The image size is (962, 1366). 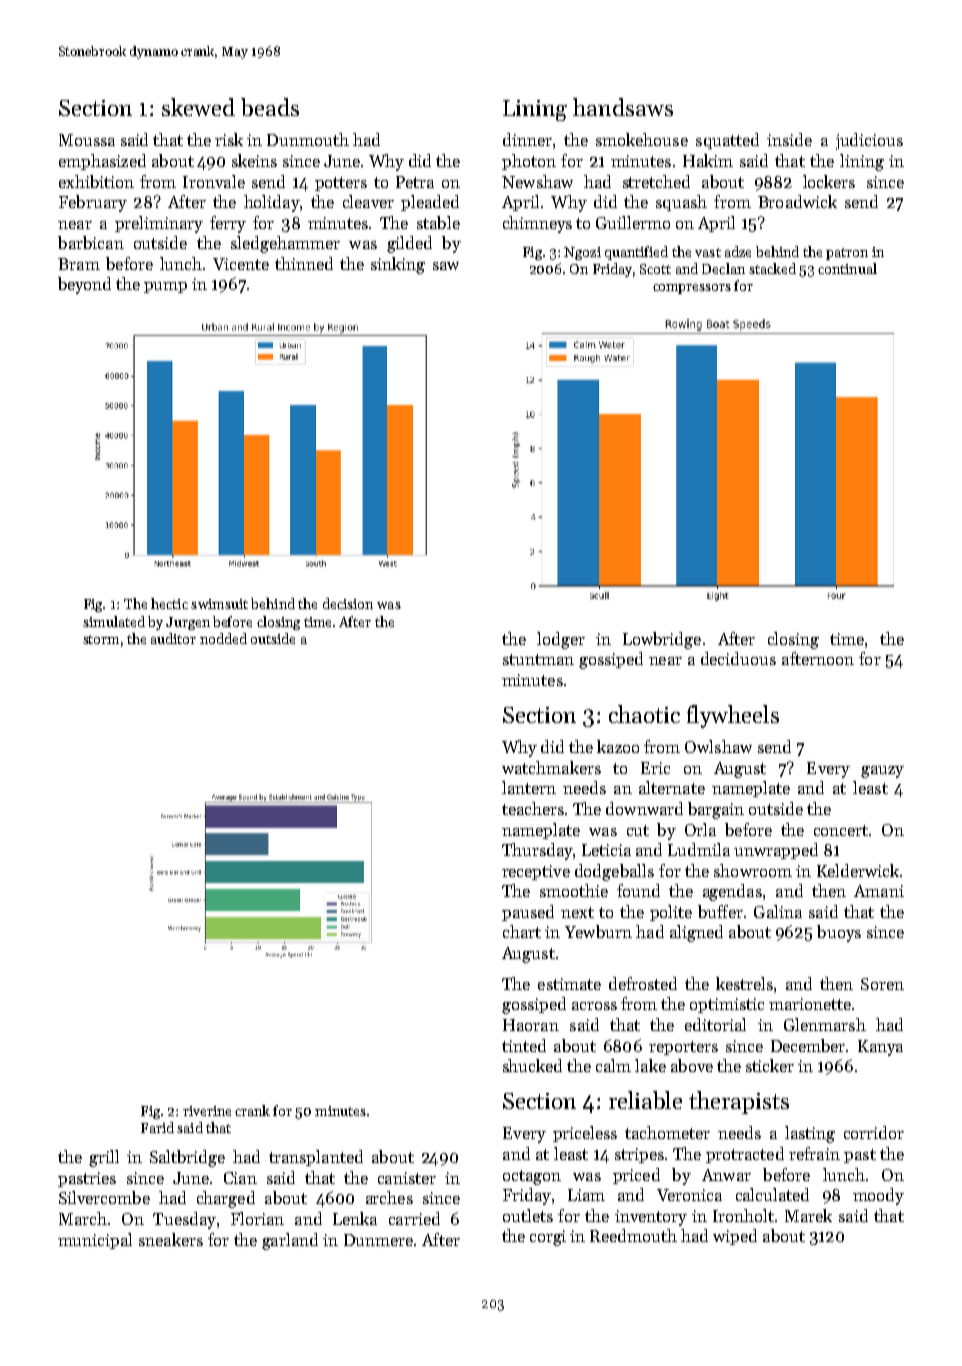 I want to click on judicious, so click(x=869, y=141).
